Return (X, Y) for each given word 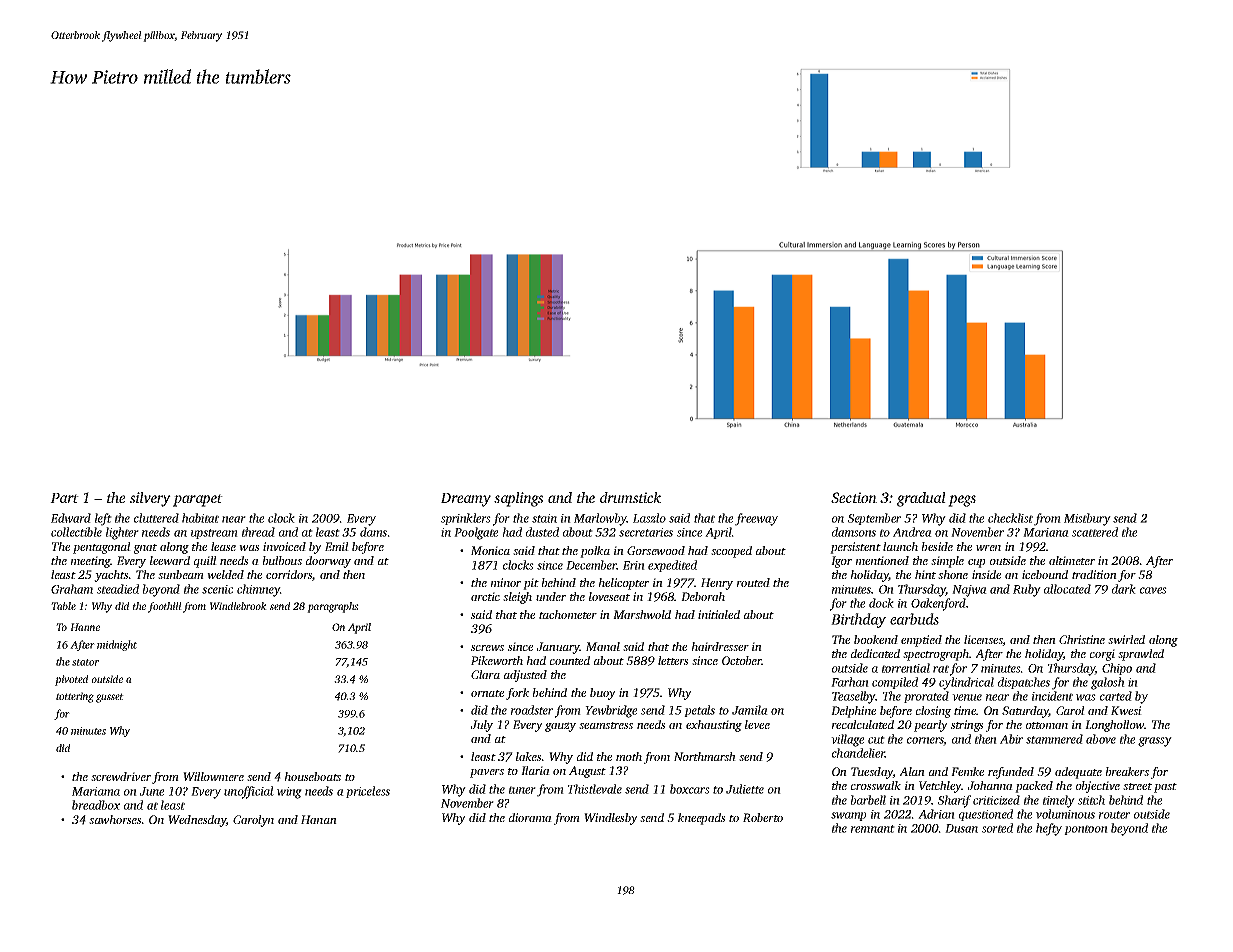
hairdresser (720, 646)
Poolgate (476, 533)
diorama (530, 817)
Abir (1011, 739)
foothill (165, 607)
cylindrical (966, 683)
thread (258, 532)
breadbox (96, 805)
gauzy (560, 727)
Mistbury (1087, 519)
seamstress (606, 725)
